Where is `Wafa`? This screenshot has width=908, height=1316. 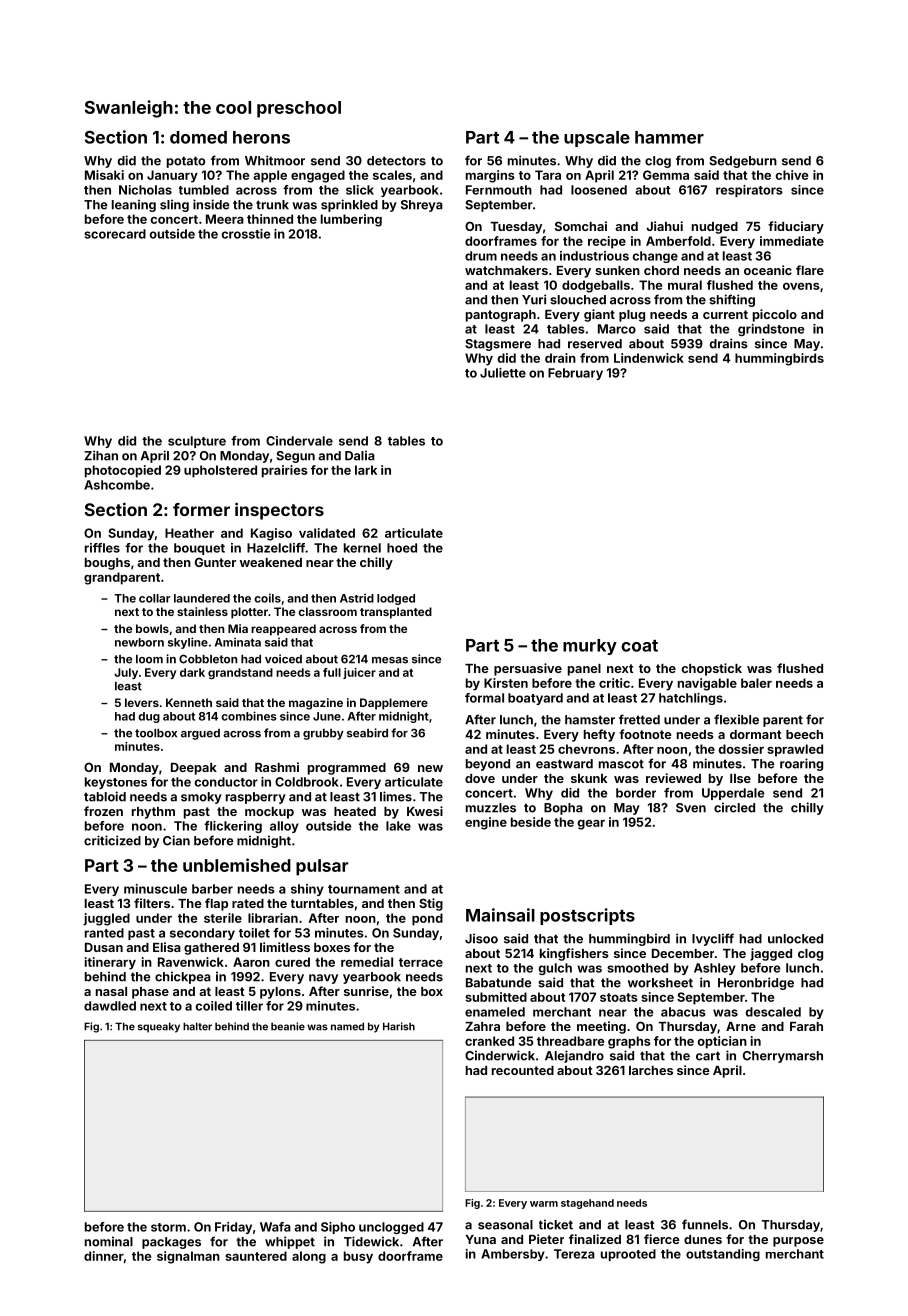
Wafa is located at coordinates (275, 1227).
